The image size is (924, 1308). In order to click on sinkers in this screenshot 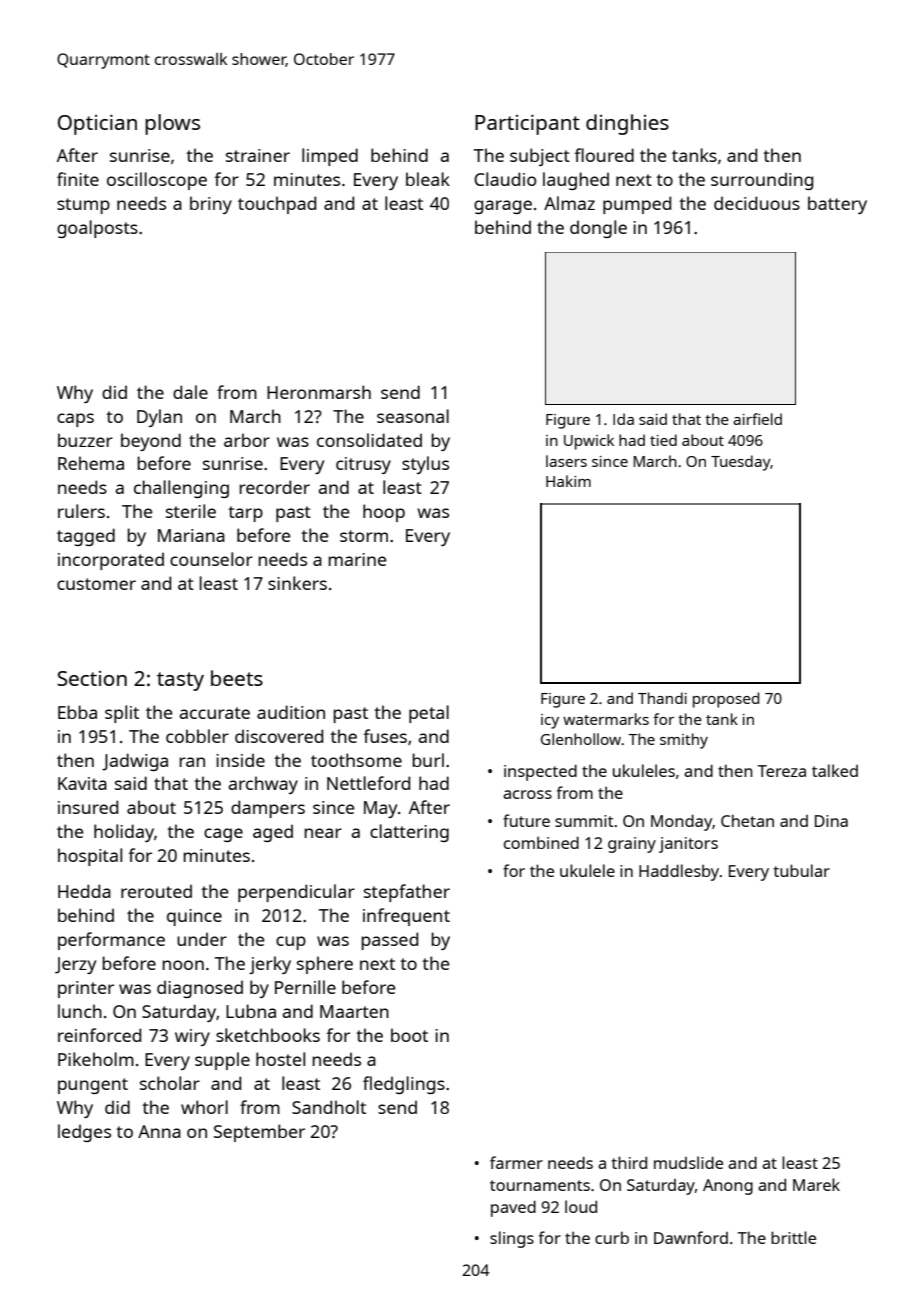, I will do `click(297, 583)`.
